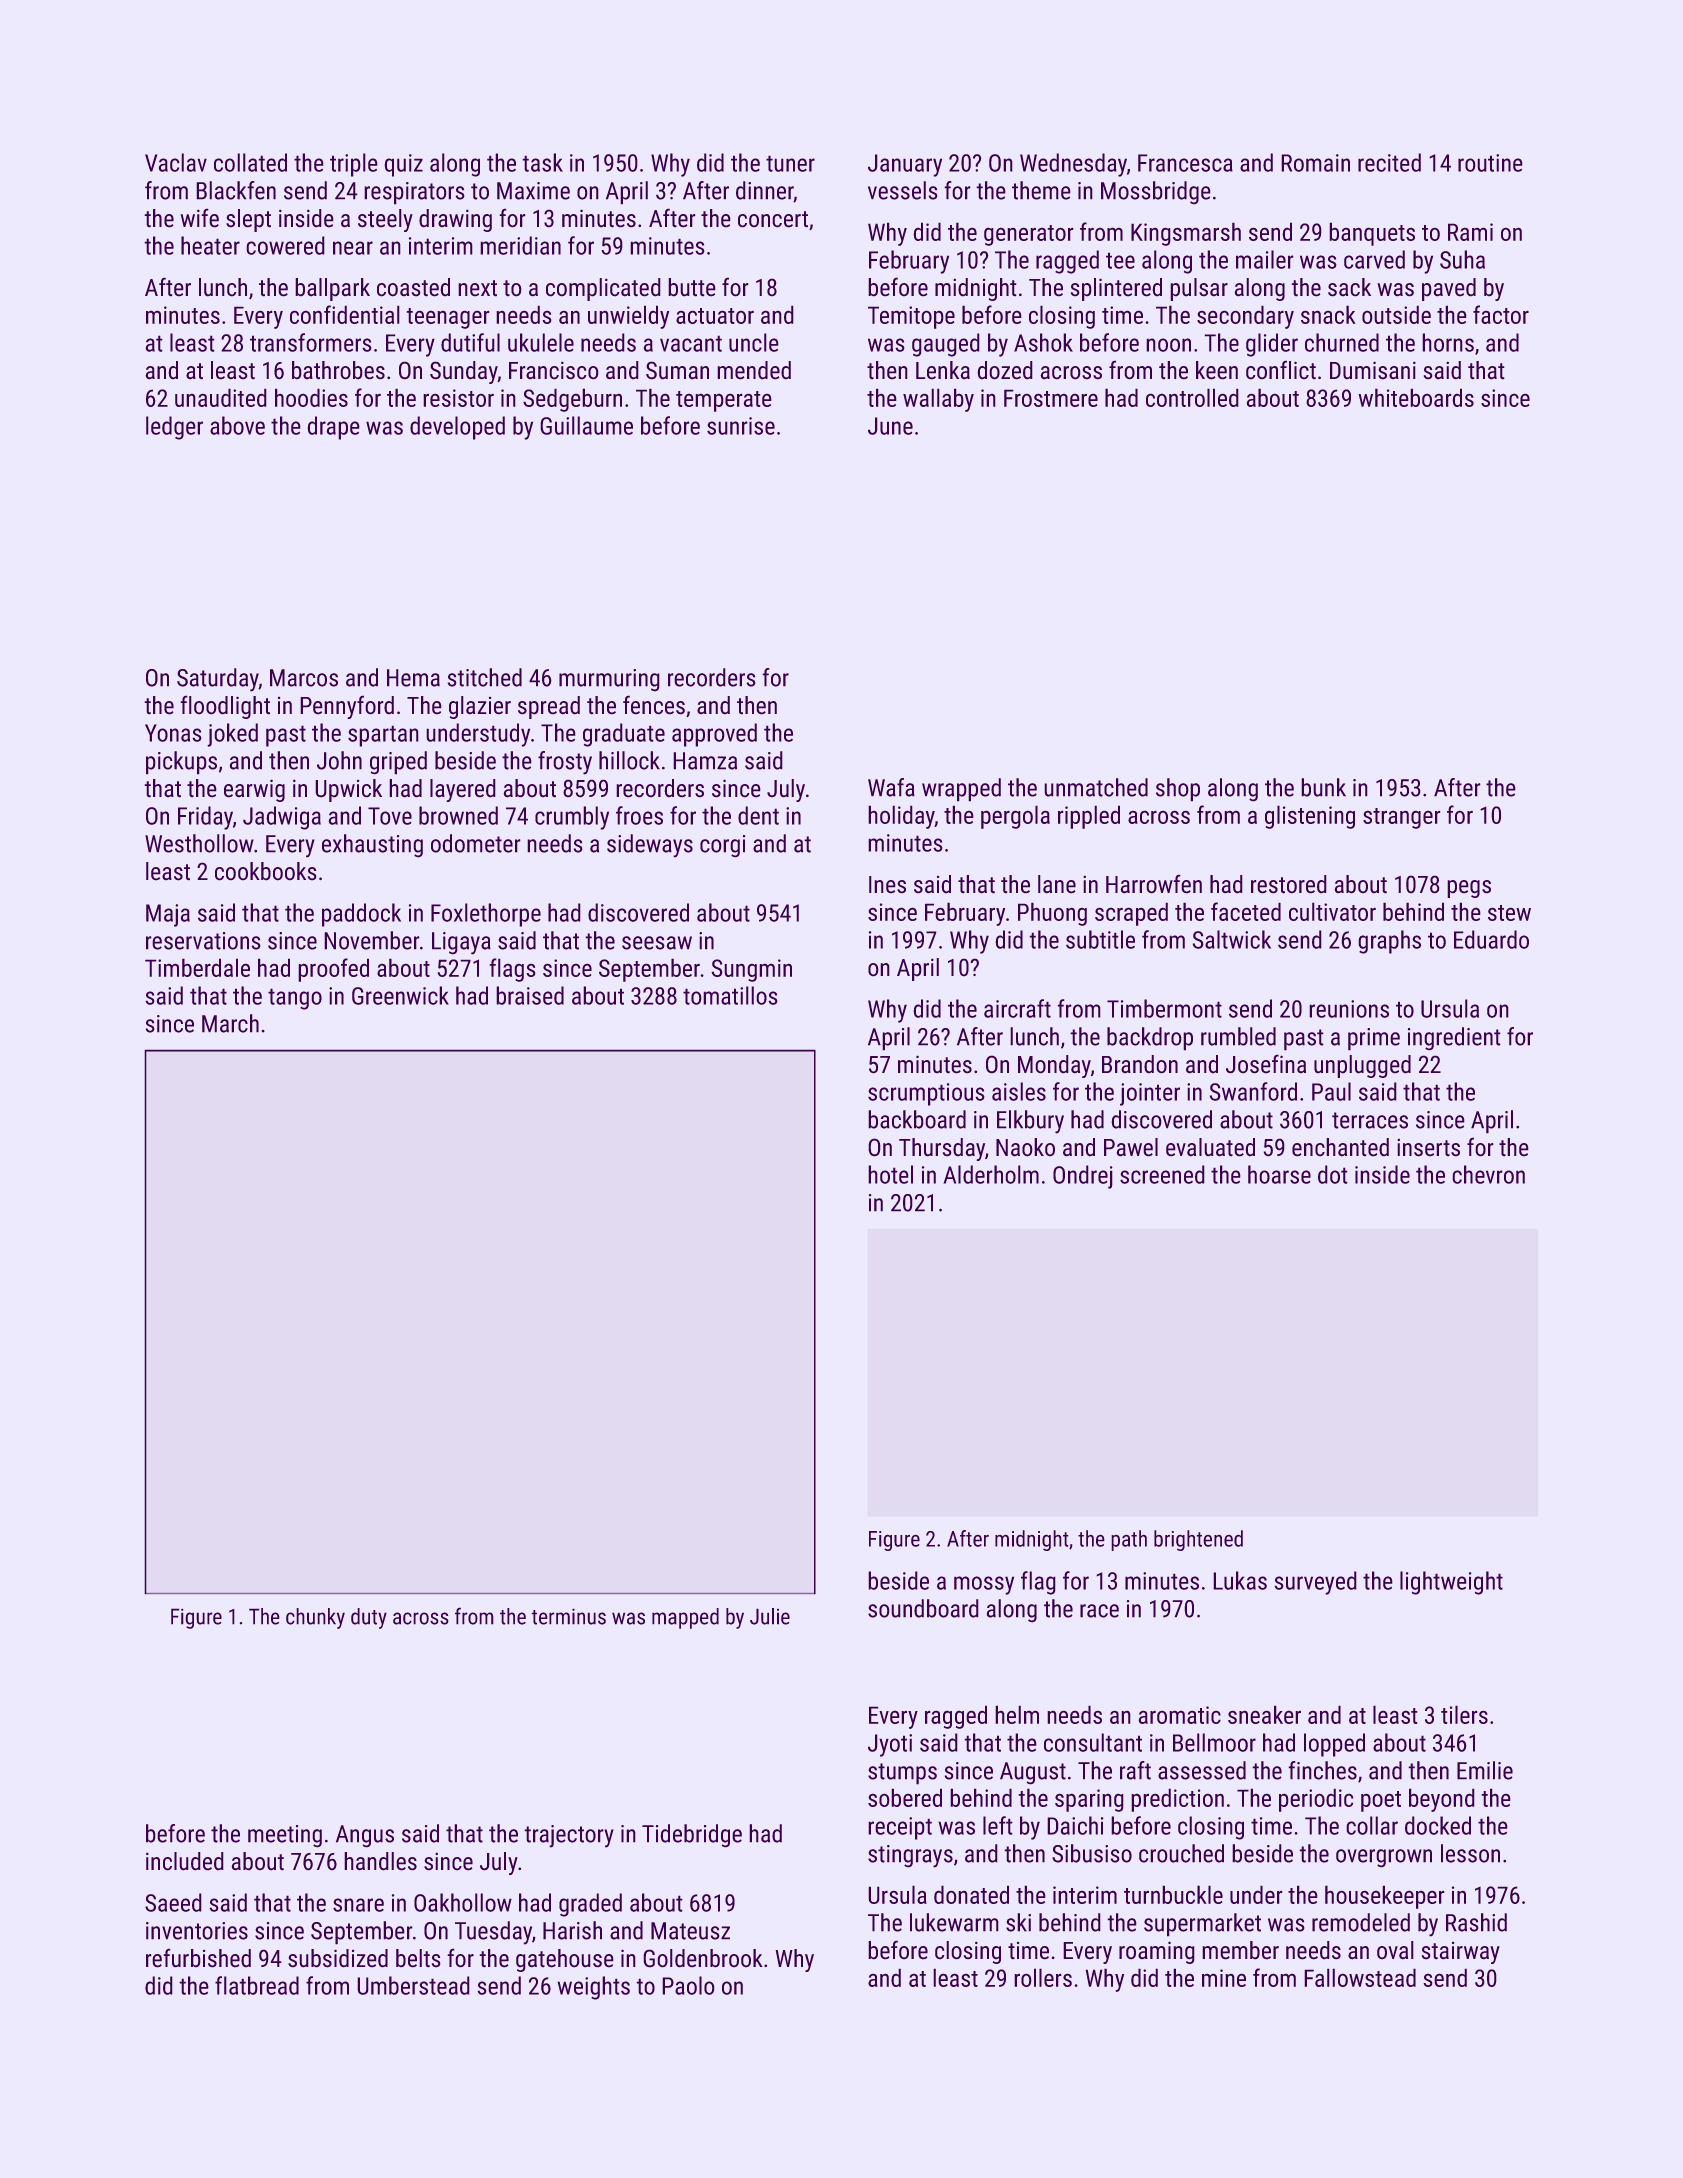  I want to click on flatbread, so click(257, 1985).
